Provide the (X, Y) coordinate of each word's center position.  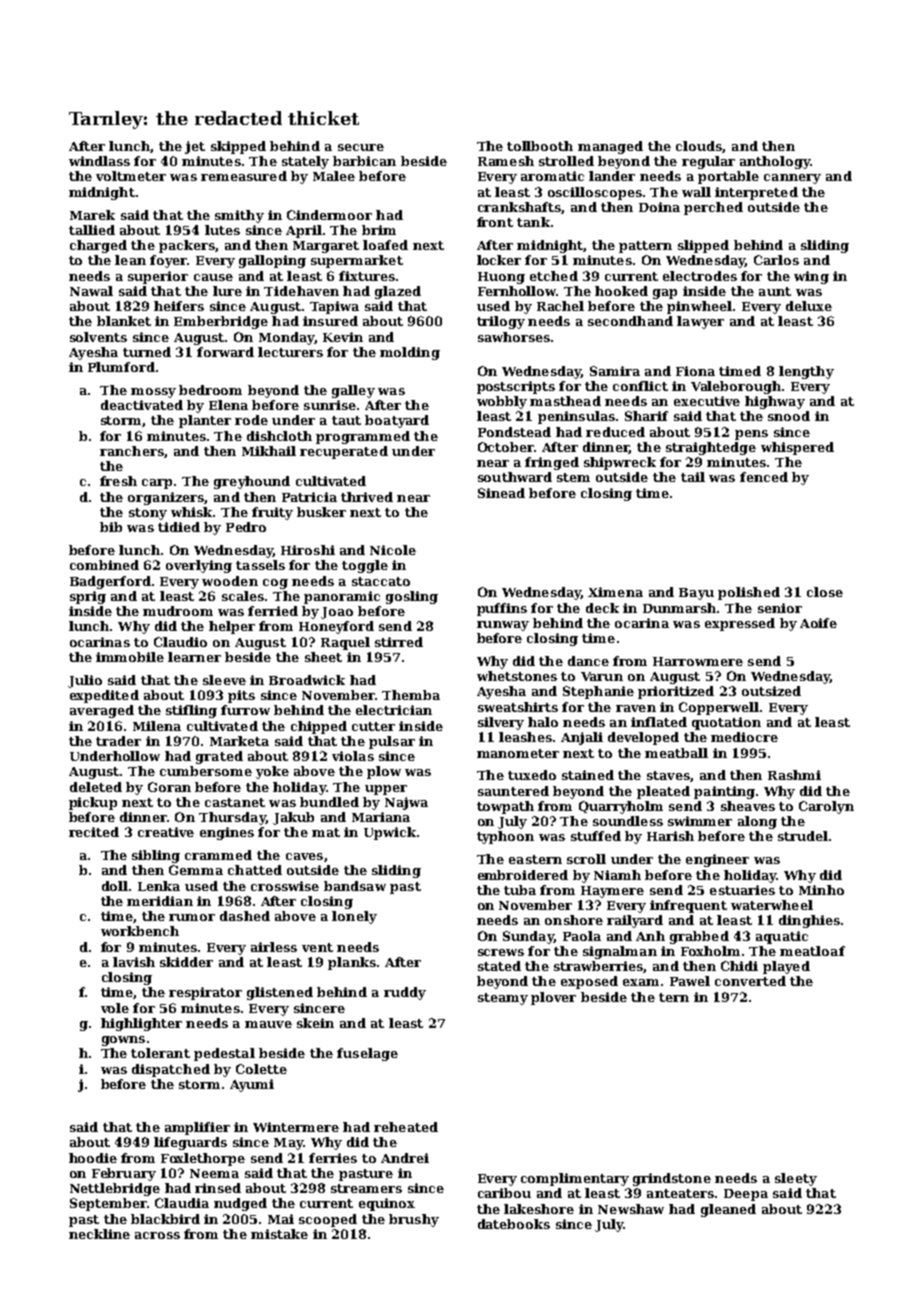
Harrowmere (698, 661)
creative (166, 832)
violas (353, 756)
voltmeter (131, 176)
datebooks (514, 1224)
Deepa (746, 1195)
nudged (240, 1204)
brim (379, 230)
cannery (792, 179)
